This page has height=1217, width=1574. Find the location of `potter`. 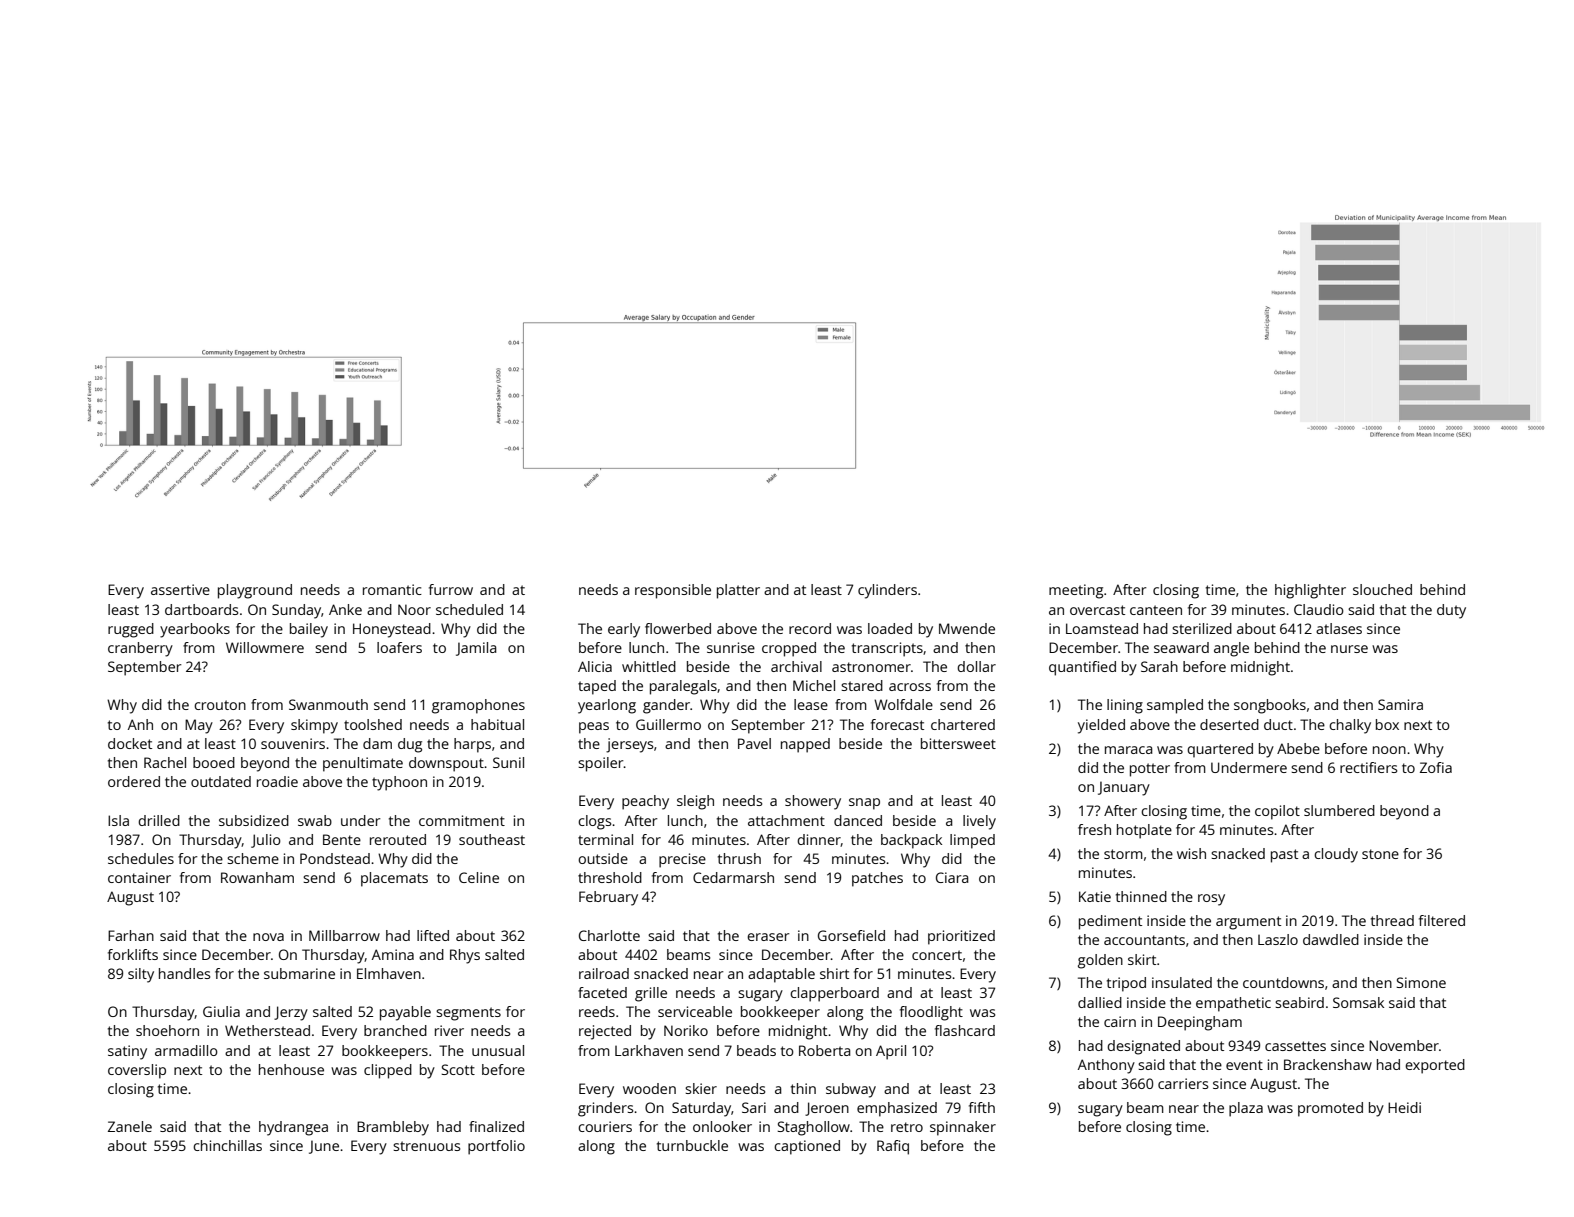

potter is located at coordinates (1150, 770).
